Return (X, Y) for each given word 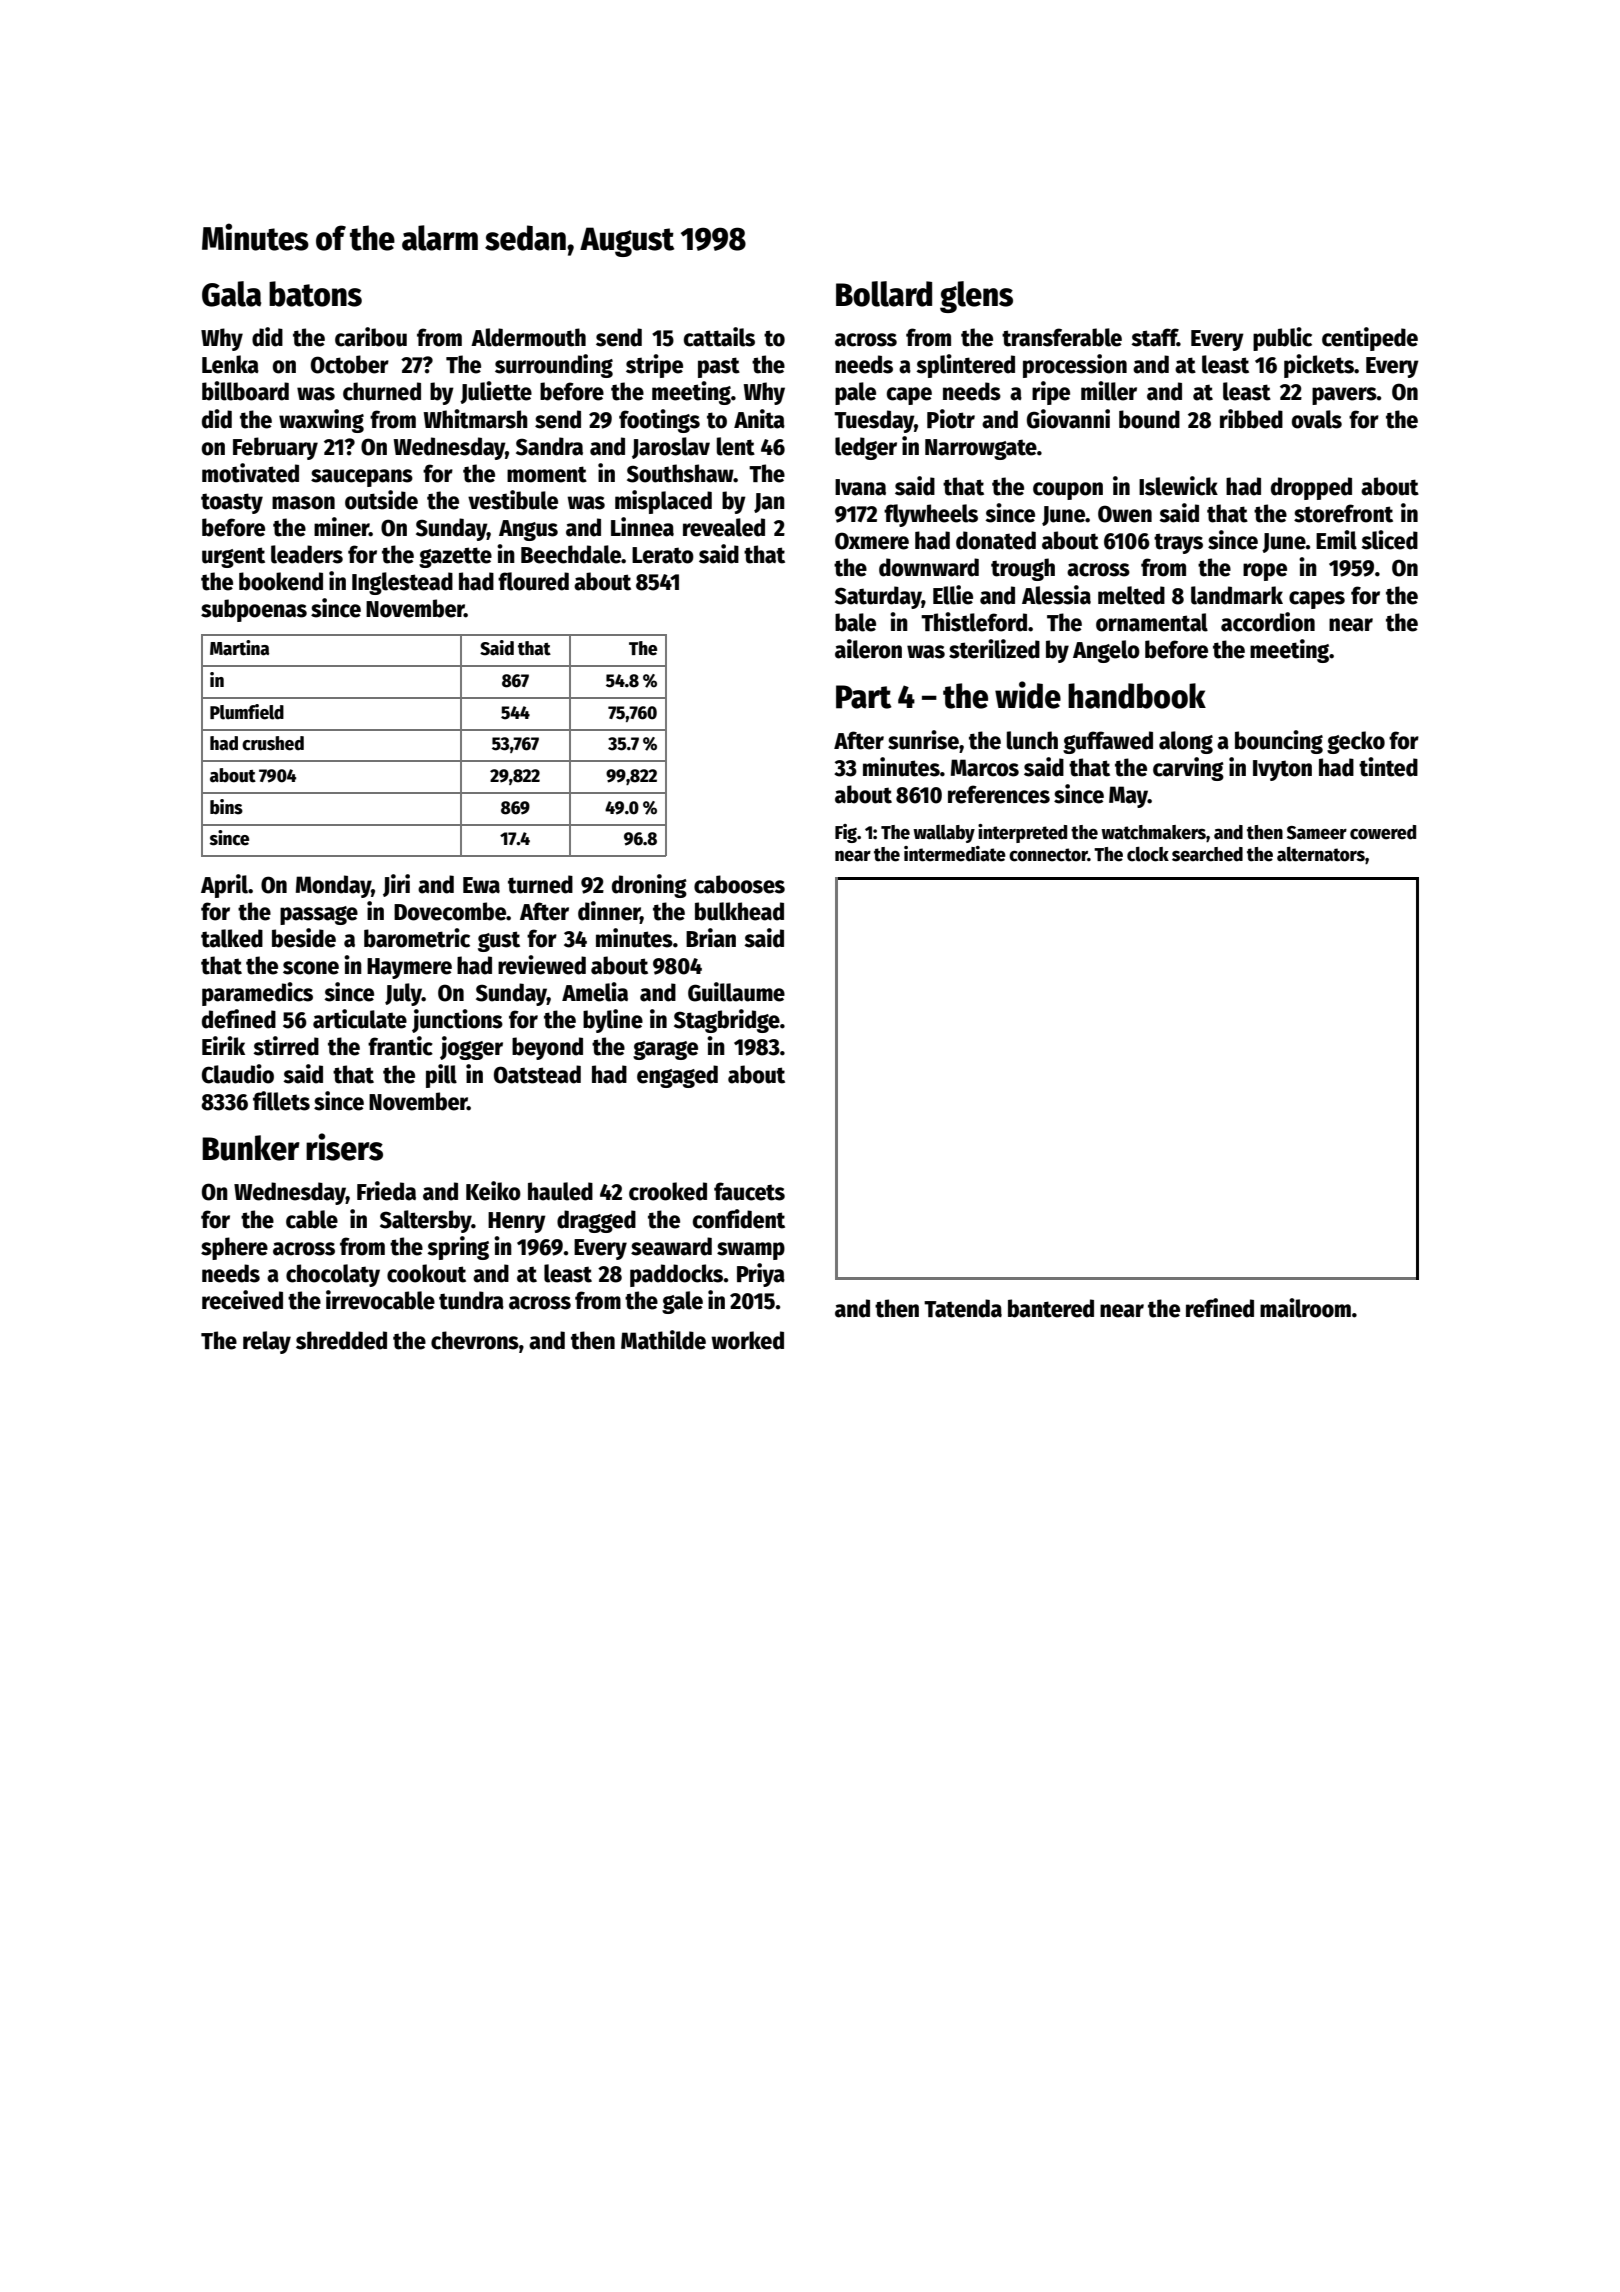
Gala (231, 294)
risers (344, 1147)
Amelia (595, 992)
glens (976, 297)
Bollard (884, 294)
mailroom (1305, 1308)
